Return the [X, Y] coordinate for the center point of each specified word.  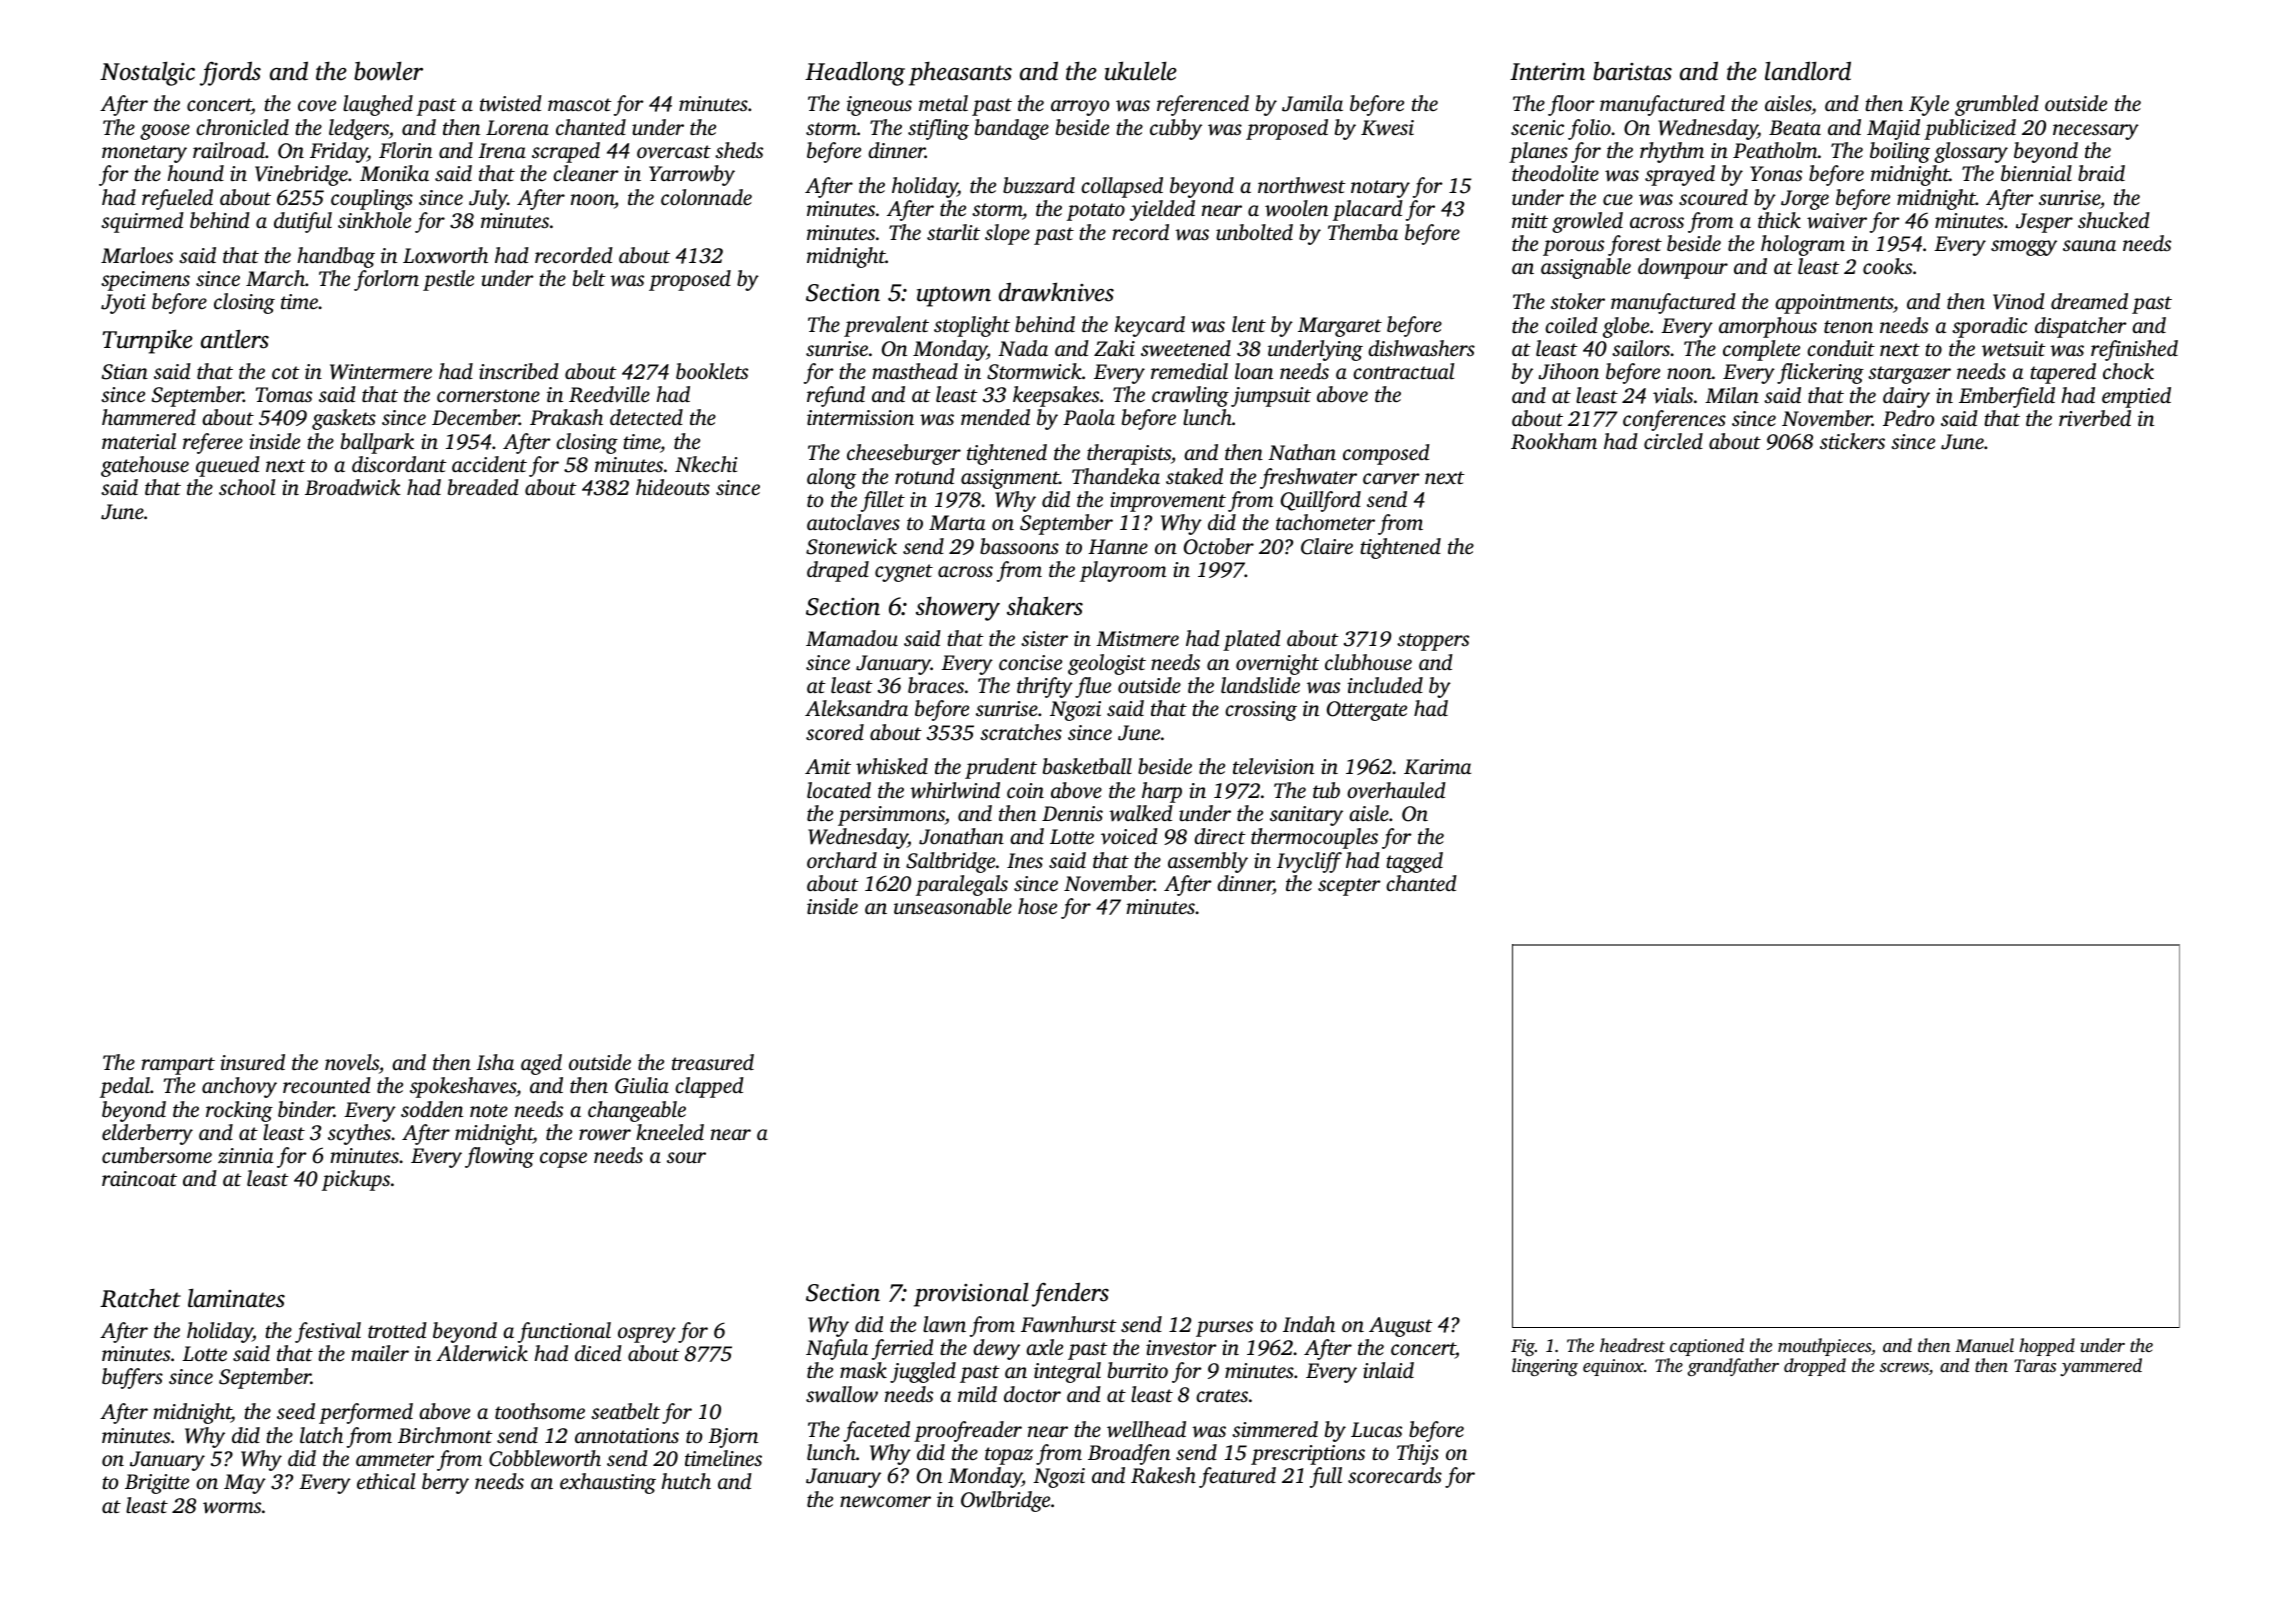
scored [835, 732]
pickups [356, 1180]
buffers [132, 1378]
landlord [1808, 71]
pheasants [960, 73]
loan [1254, 371]
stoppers [1433, 642]
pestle [448, 280]
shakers [1045, 606]
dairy [1906, 397]
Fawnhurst [1069, 1324]
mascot [580, 104]
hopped [2047, 1347]
